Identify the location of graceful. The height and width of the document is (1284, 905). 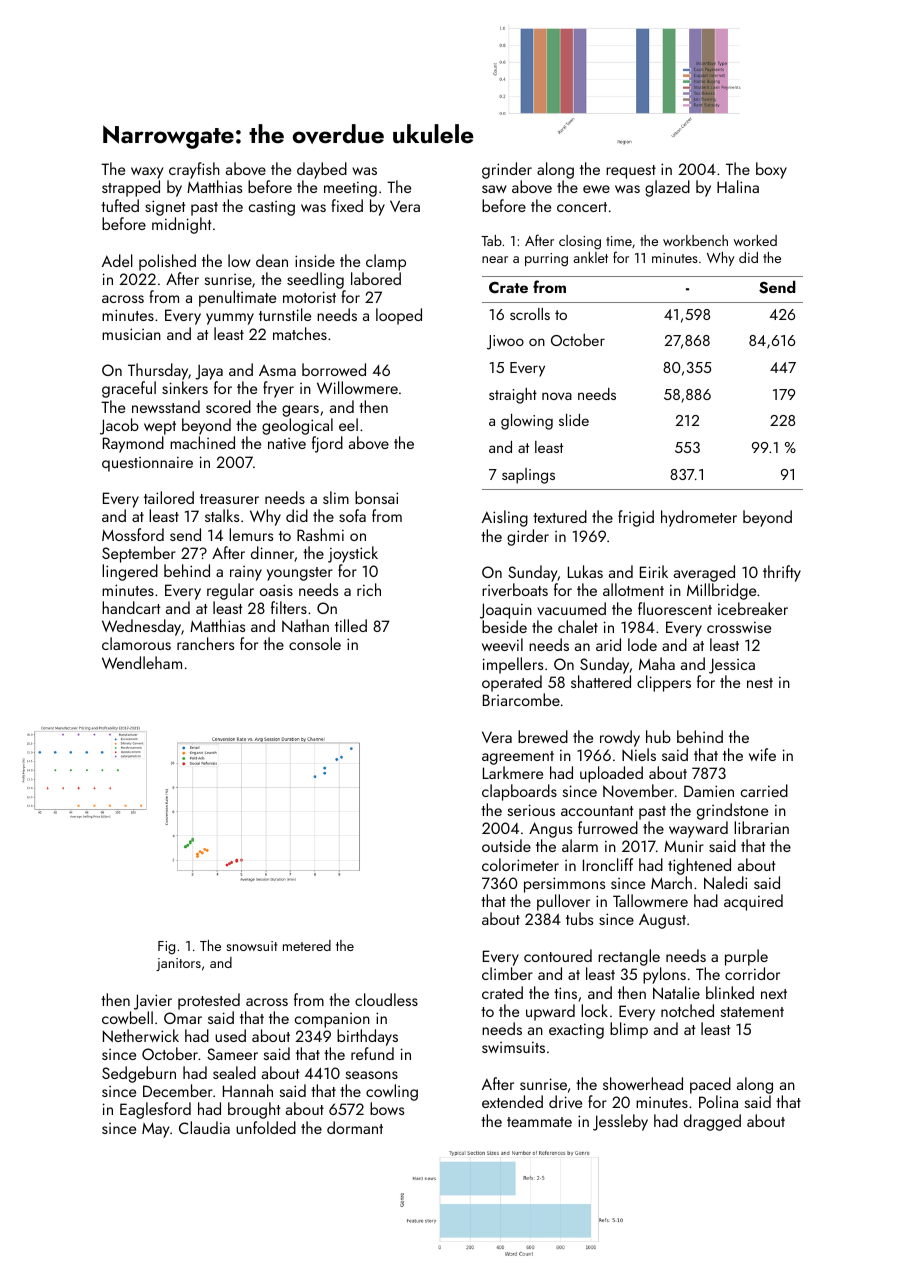
(129, 389).
